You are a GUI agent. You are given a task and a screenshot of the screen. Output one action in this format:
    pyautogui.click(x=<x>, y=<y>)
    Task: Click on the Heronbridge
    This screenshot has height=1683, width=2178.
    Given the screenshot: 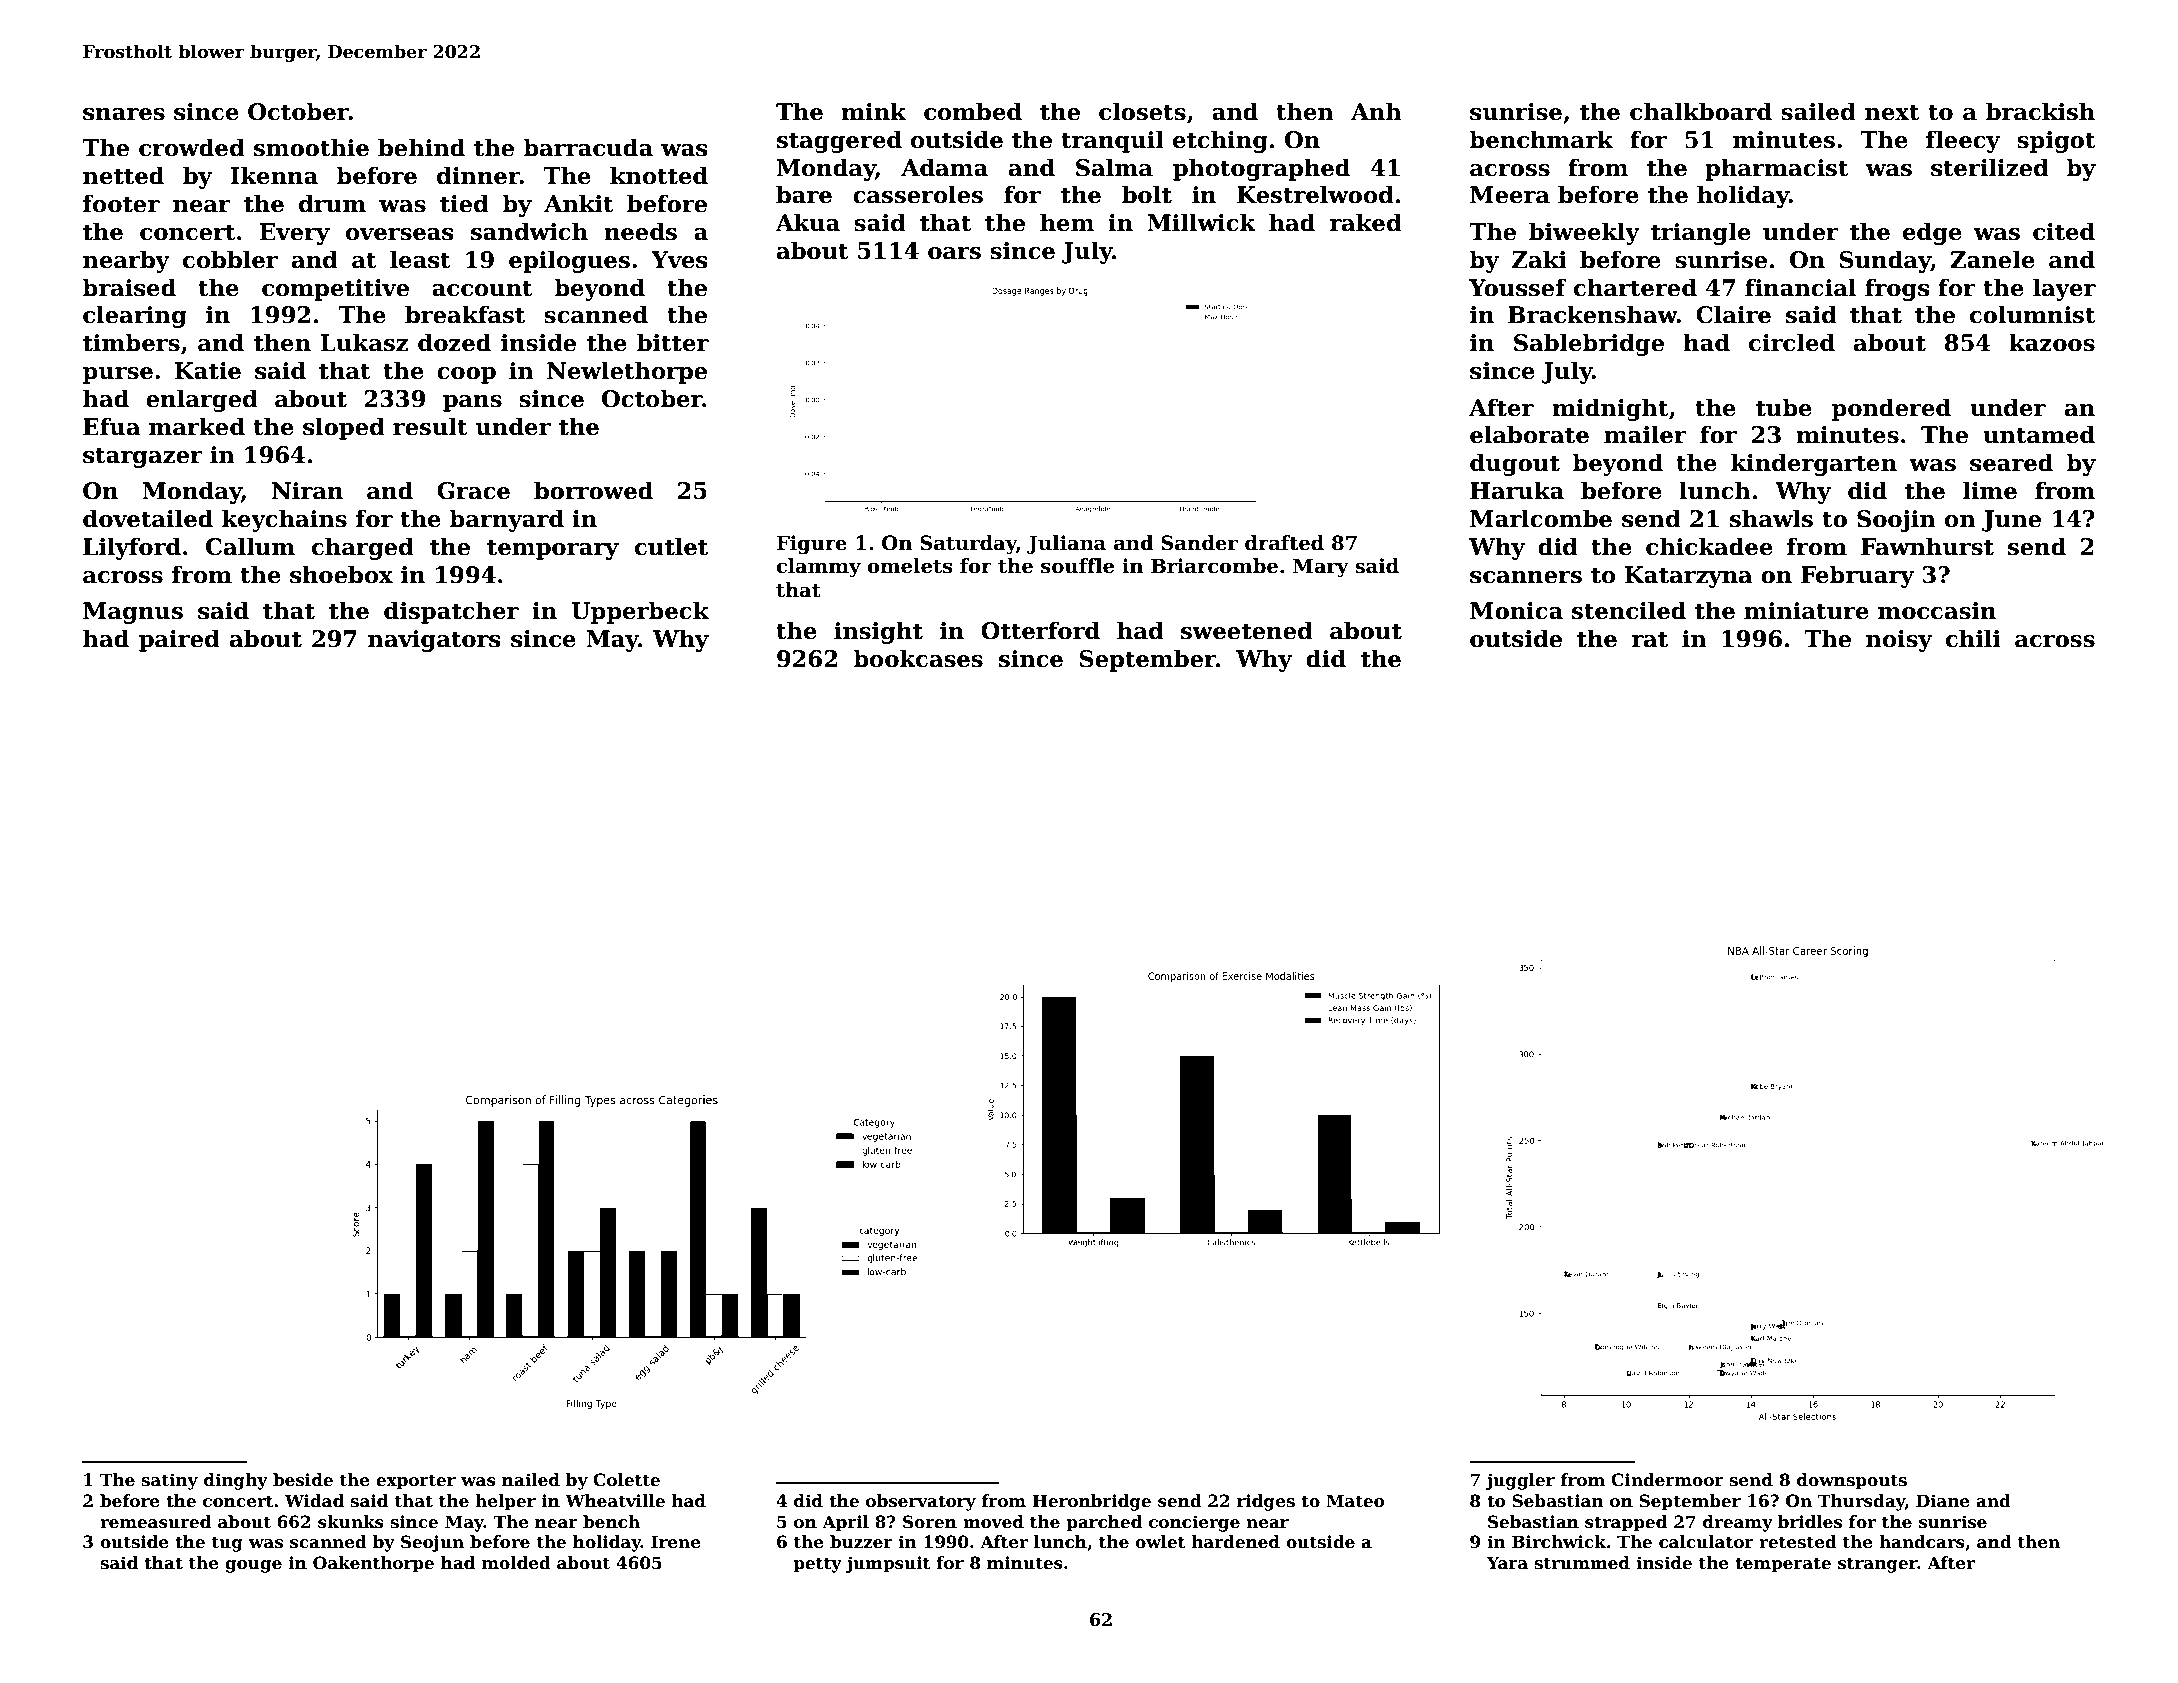 What is the action you would take?
    pyautogui.click(x=1091, y=1502)
